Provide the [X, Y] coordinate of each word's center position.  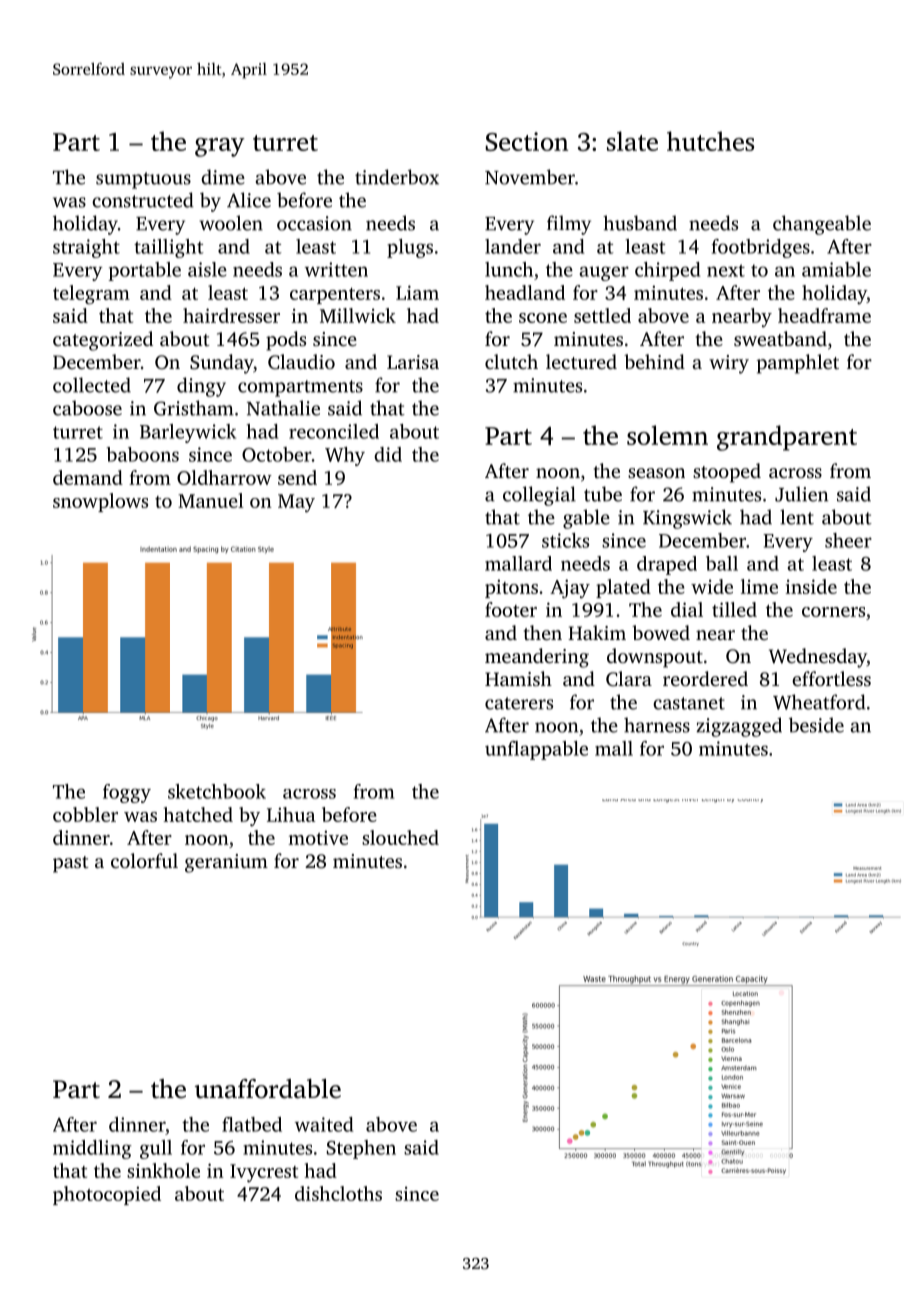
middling [92, 1149]
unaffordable [268, 1089]
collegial [539, 496]
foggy [127, 793]
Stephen [361, 1149]
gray [220, 147]
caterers [519, 703]
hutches [710, 141]
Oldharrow [224, 477]
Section [527, 141]
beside [816, 725]
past [70, 864]
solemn [667, 435]
